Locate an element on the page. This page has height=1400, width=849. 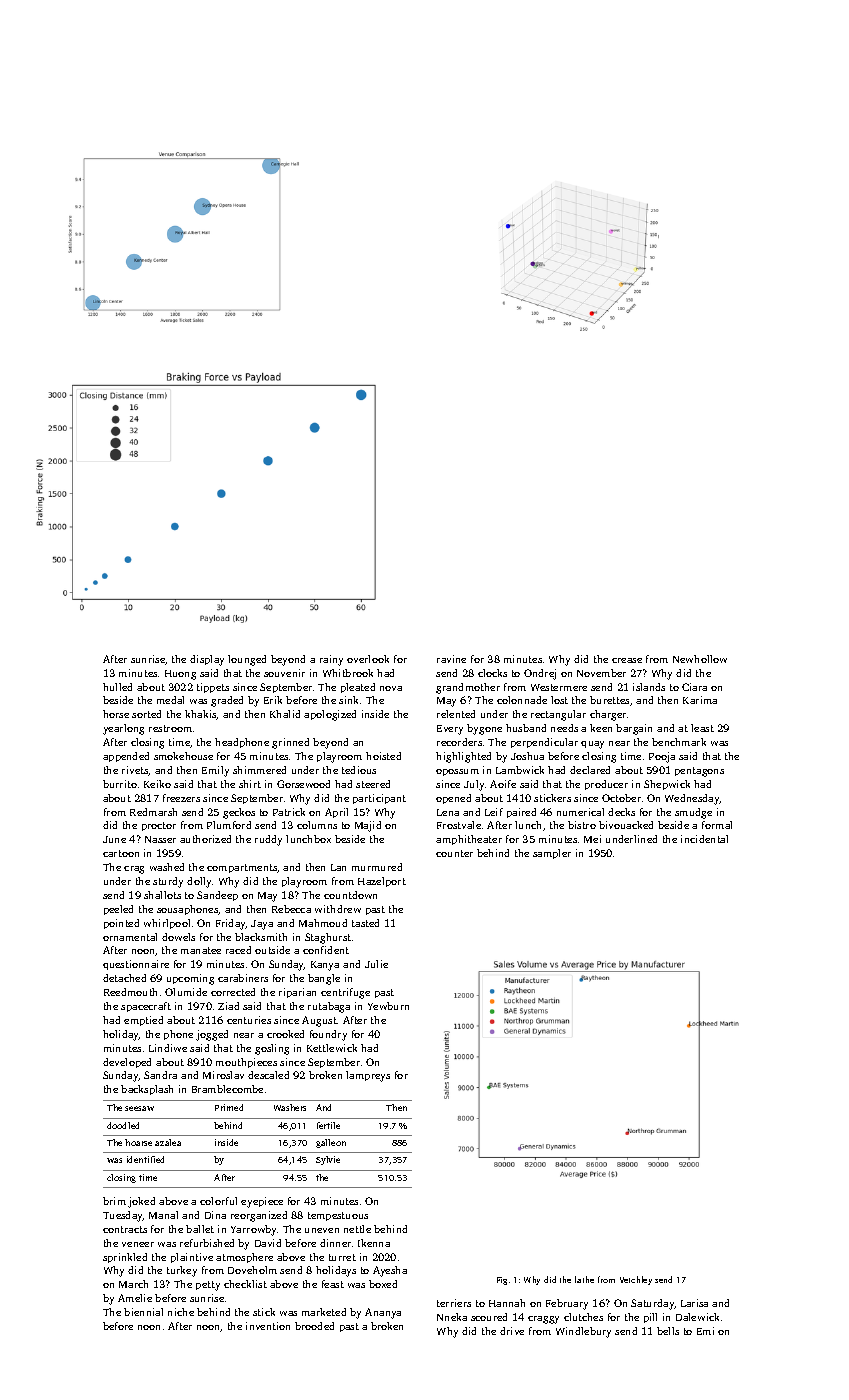
lampreys is located at coordinates (368, 1076).
